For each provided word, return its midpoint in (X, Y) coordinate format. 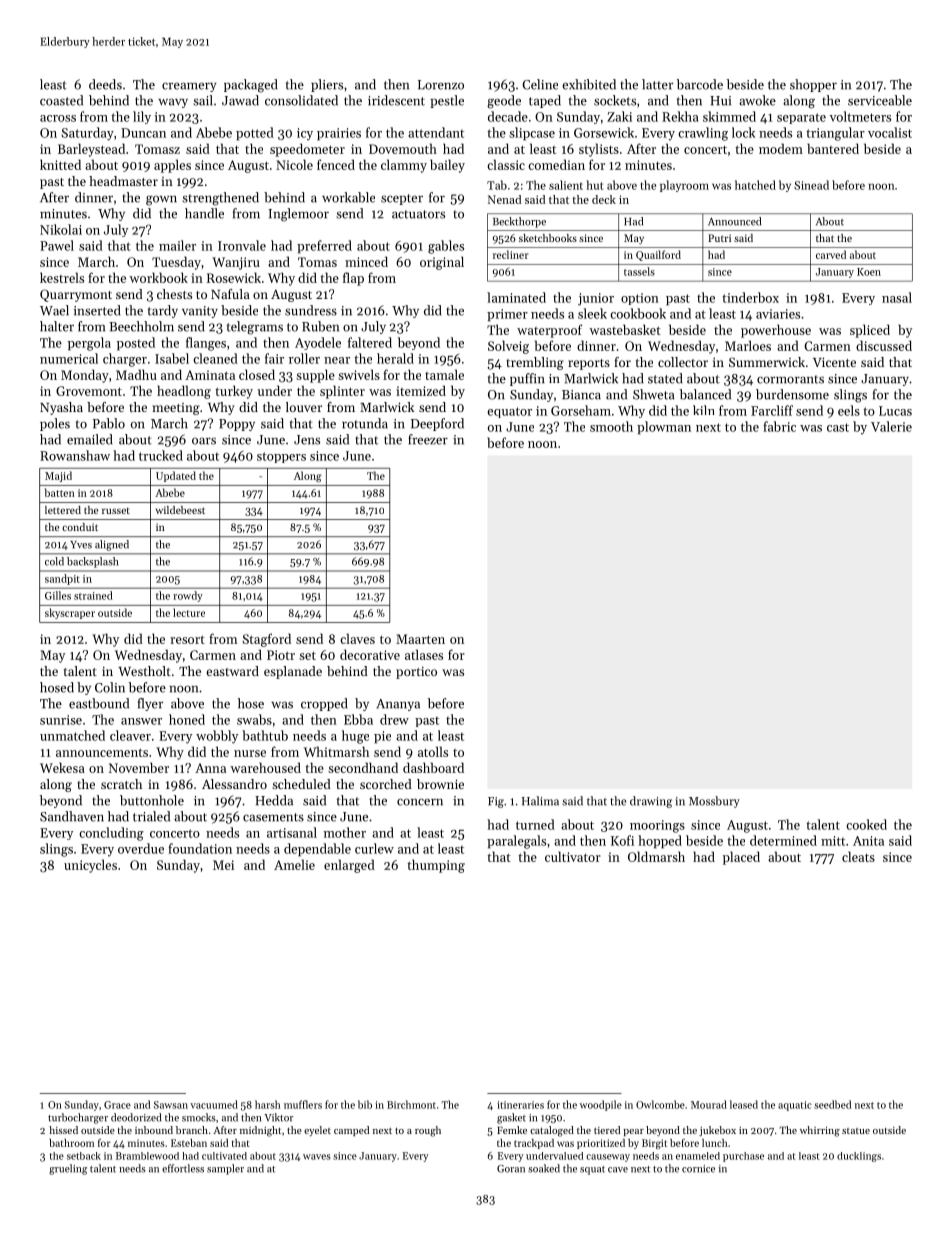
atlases (424, 654)
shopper (813, 85)
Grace (117, 1105)
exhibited (589, 84)
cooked (866, 824)
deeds (105, 84)
